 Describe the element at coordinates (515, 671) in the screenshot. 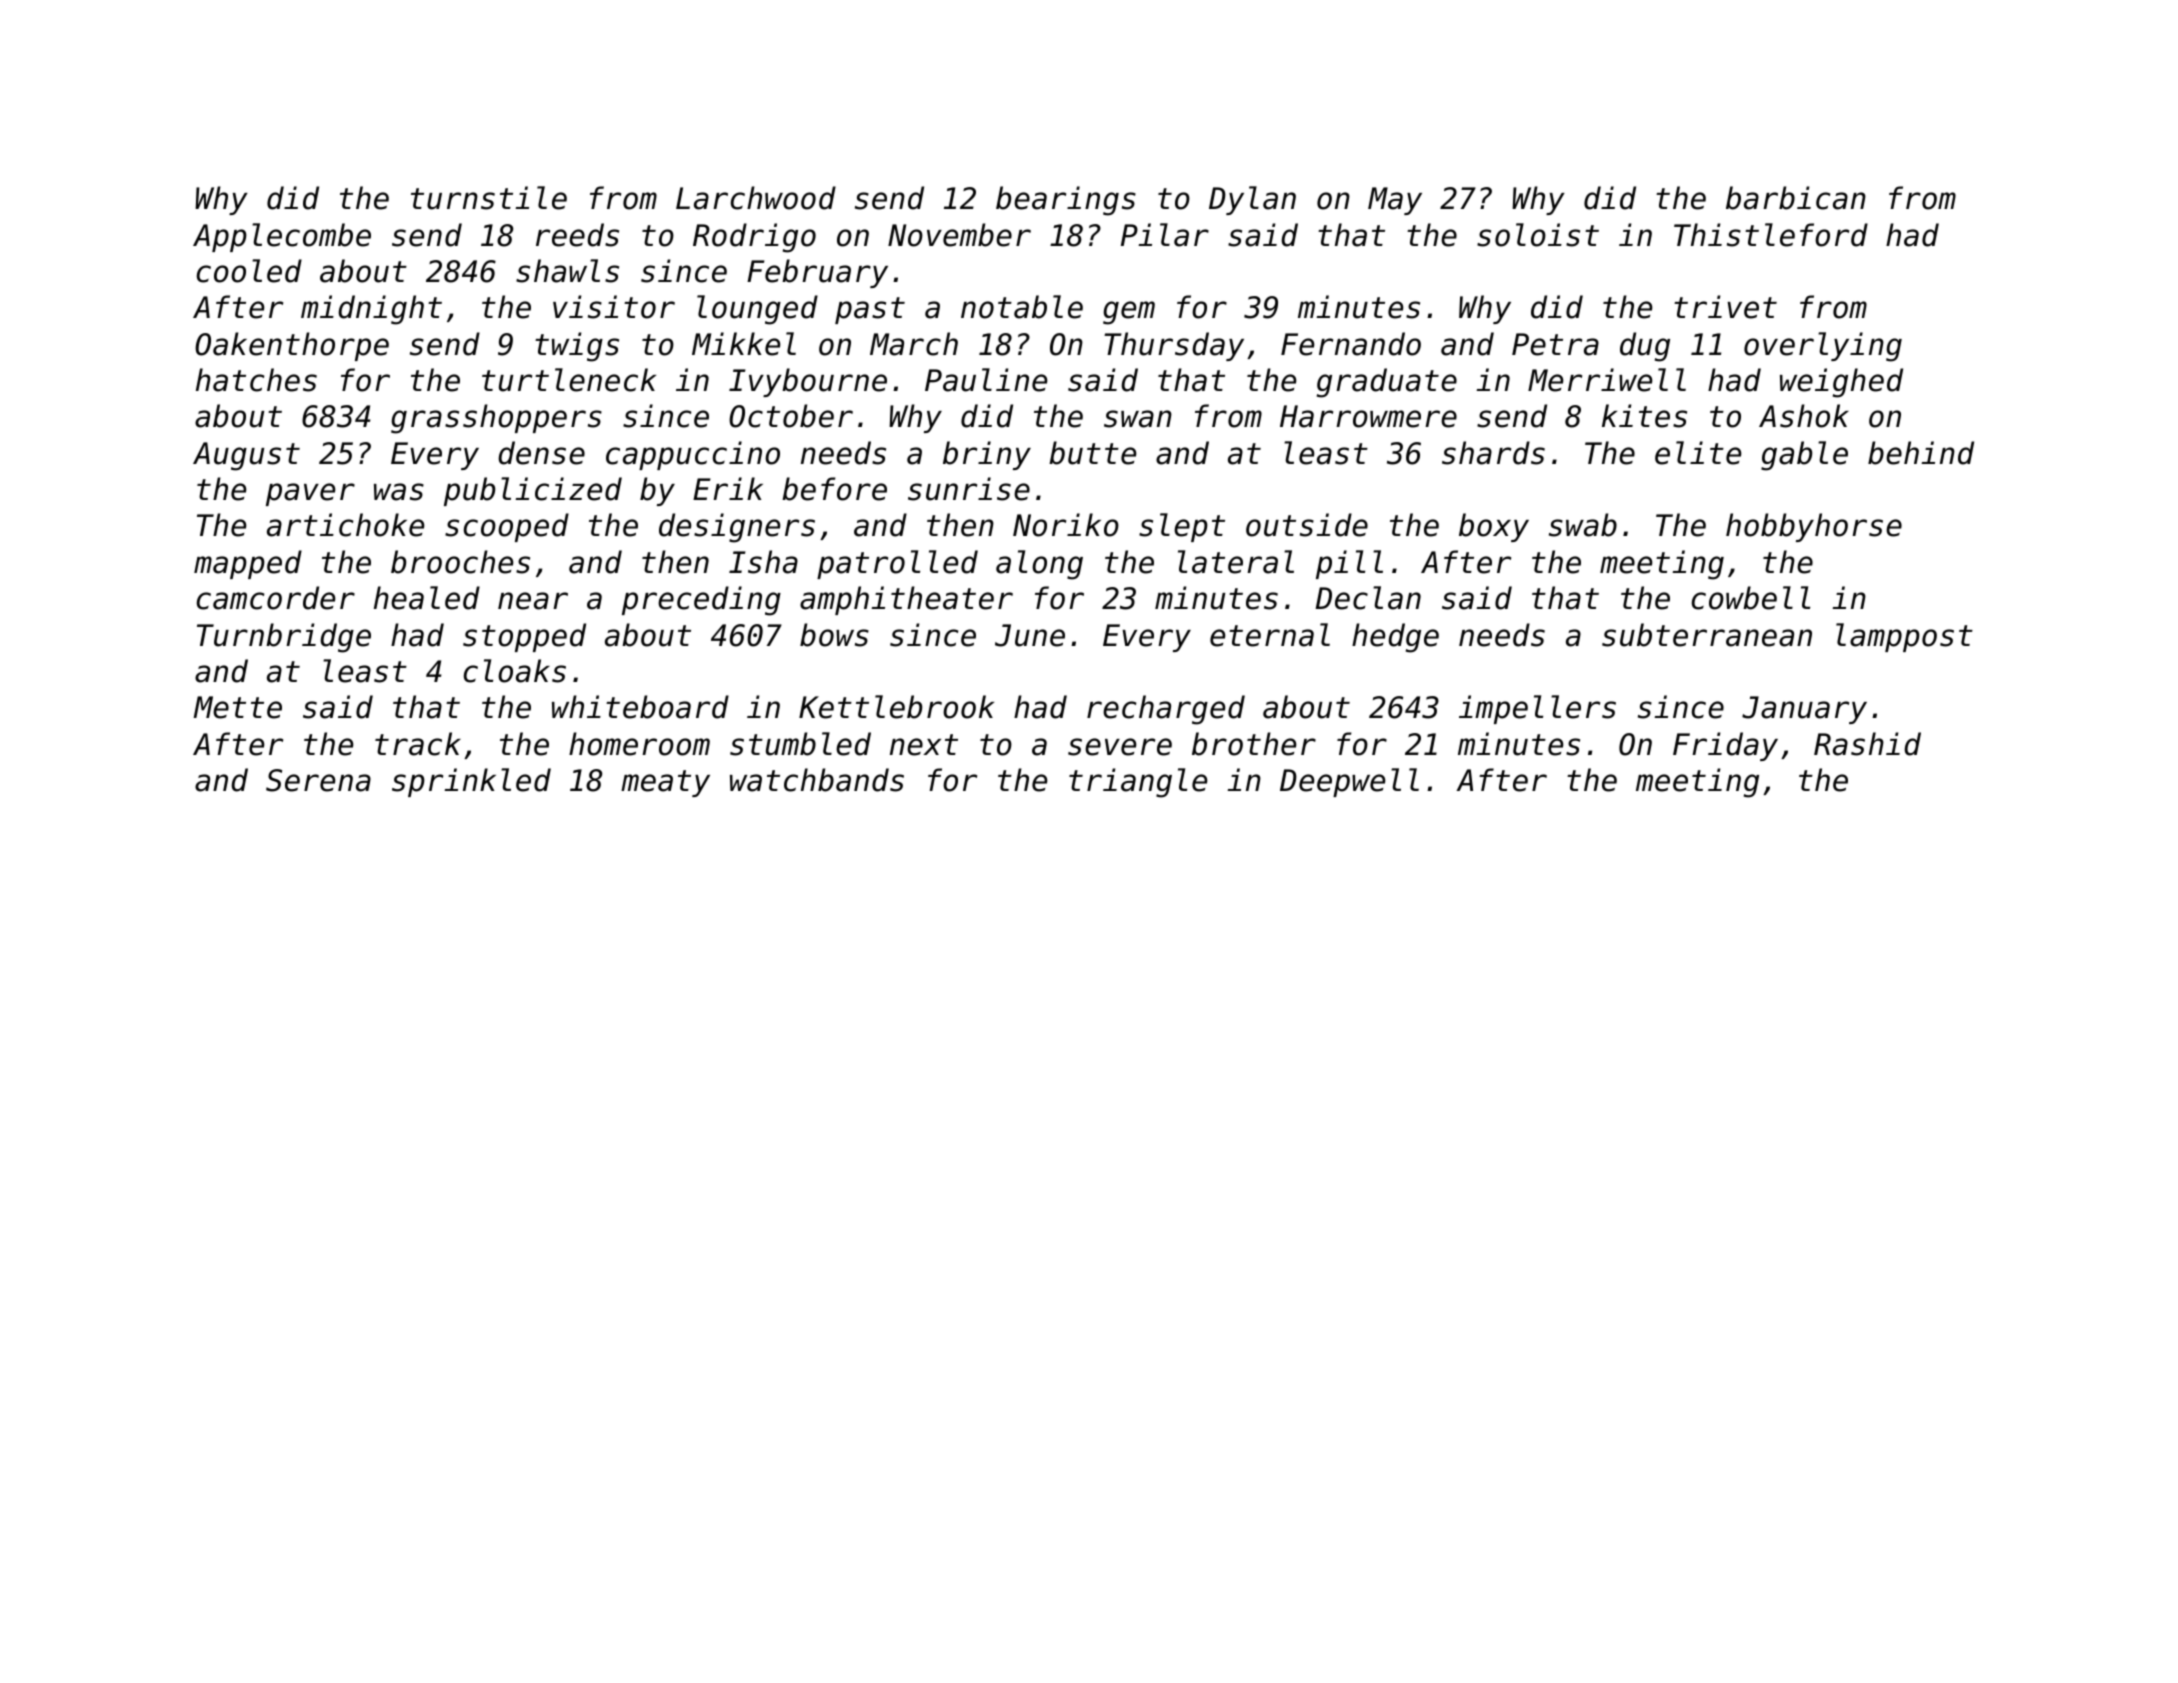

I see `cloaks` at that location.
